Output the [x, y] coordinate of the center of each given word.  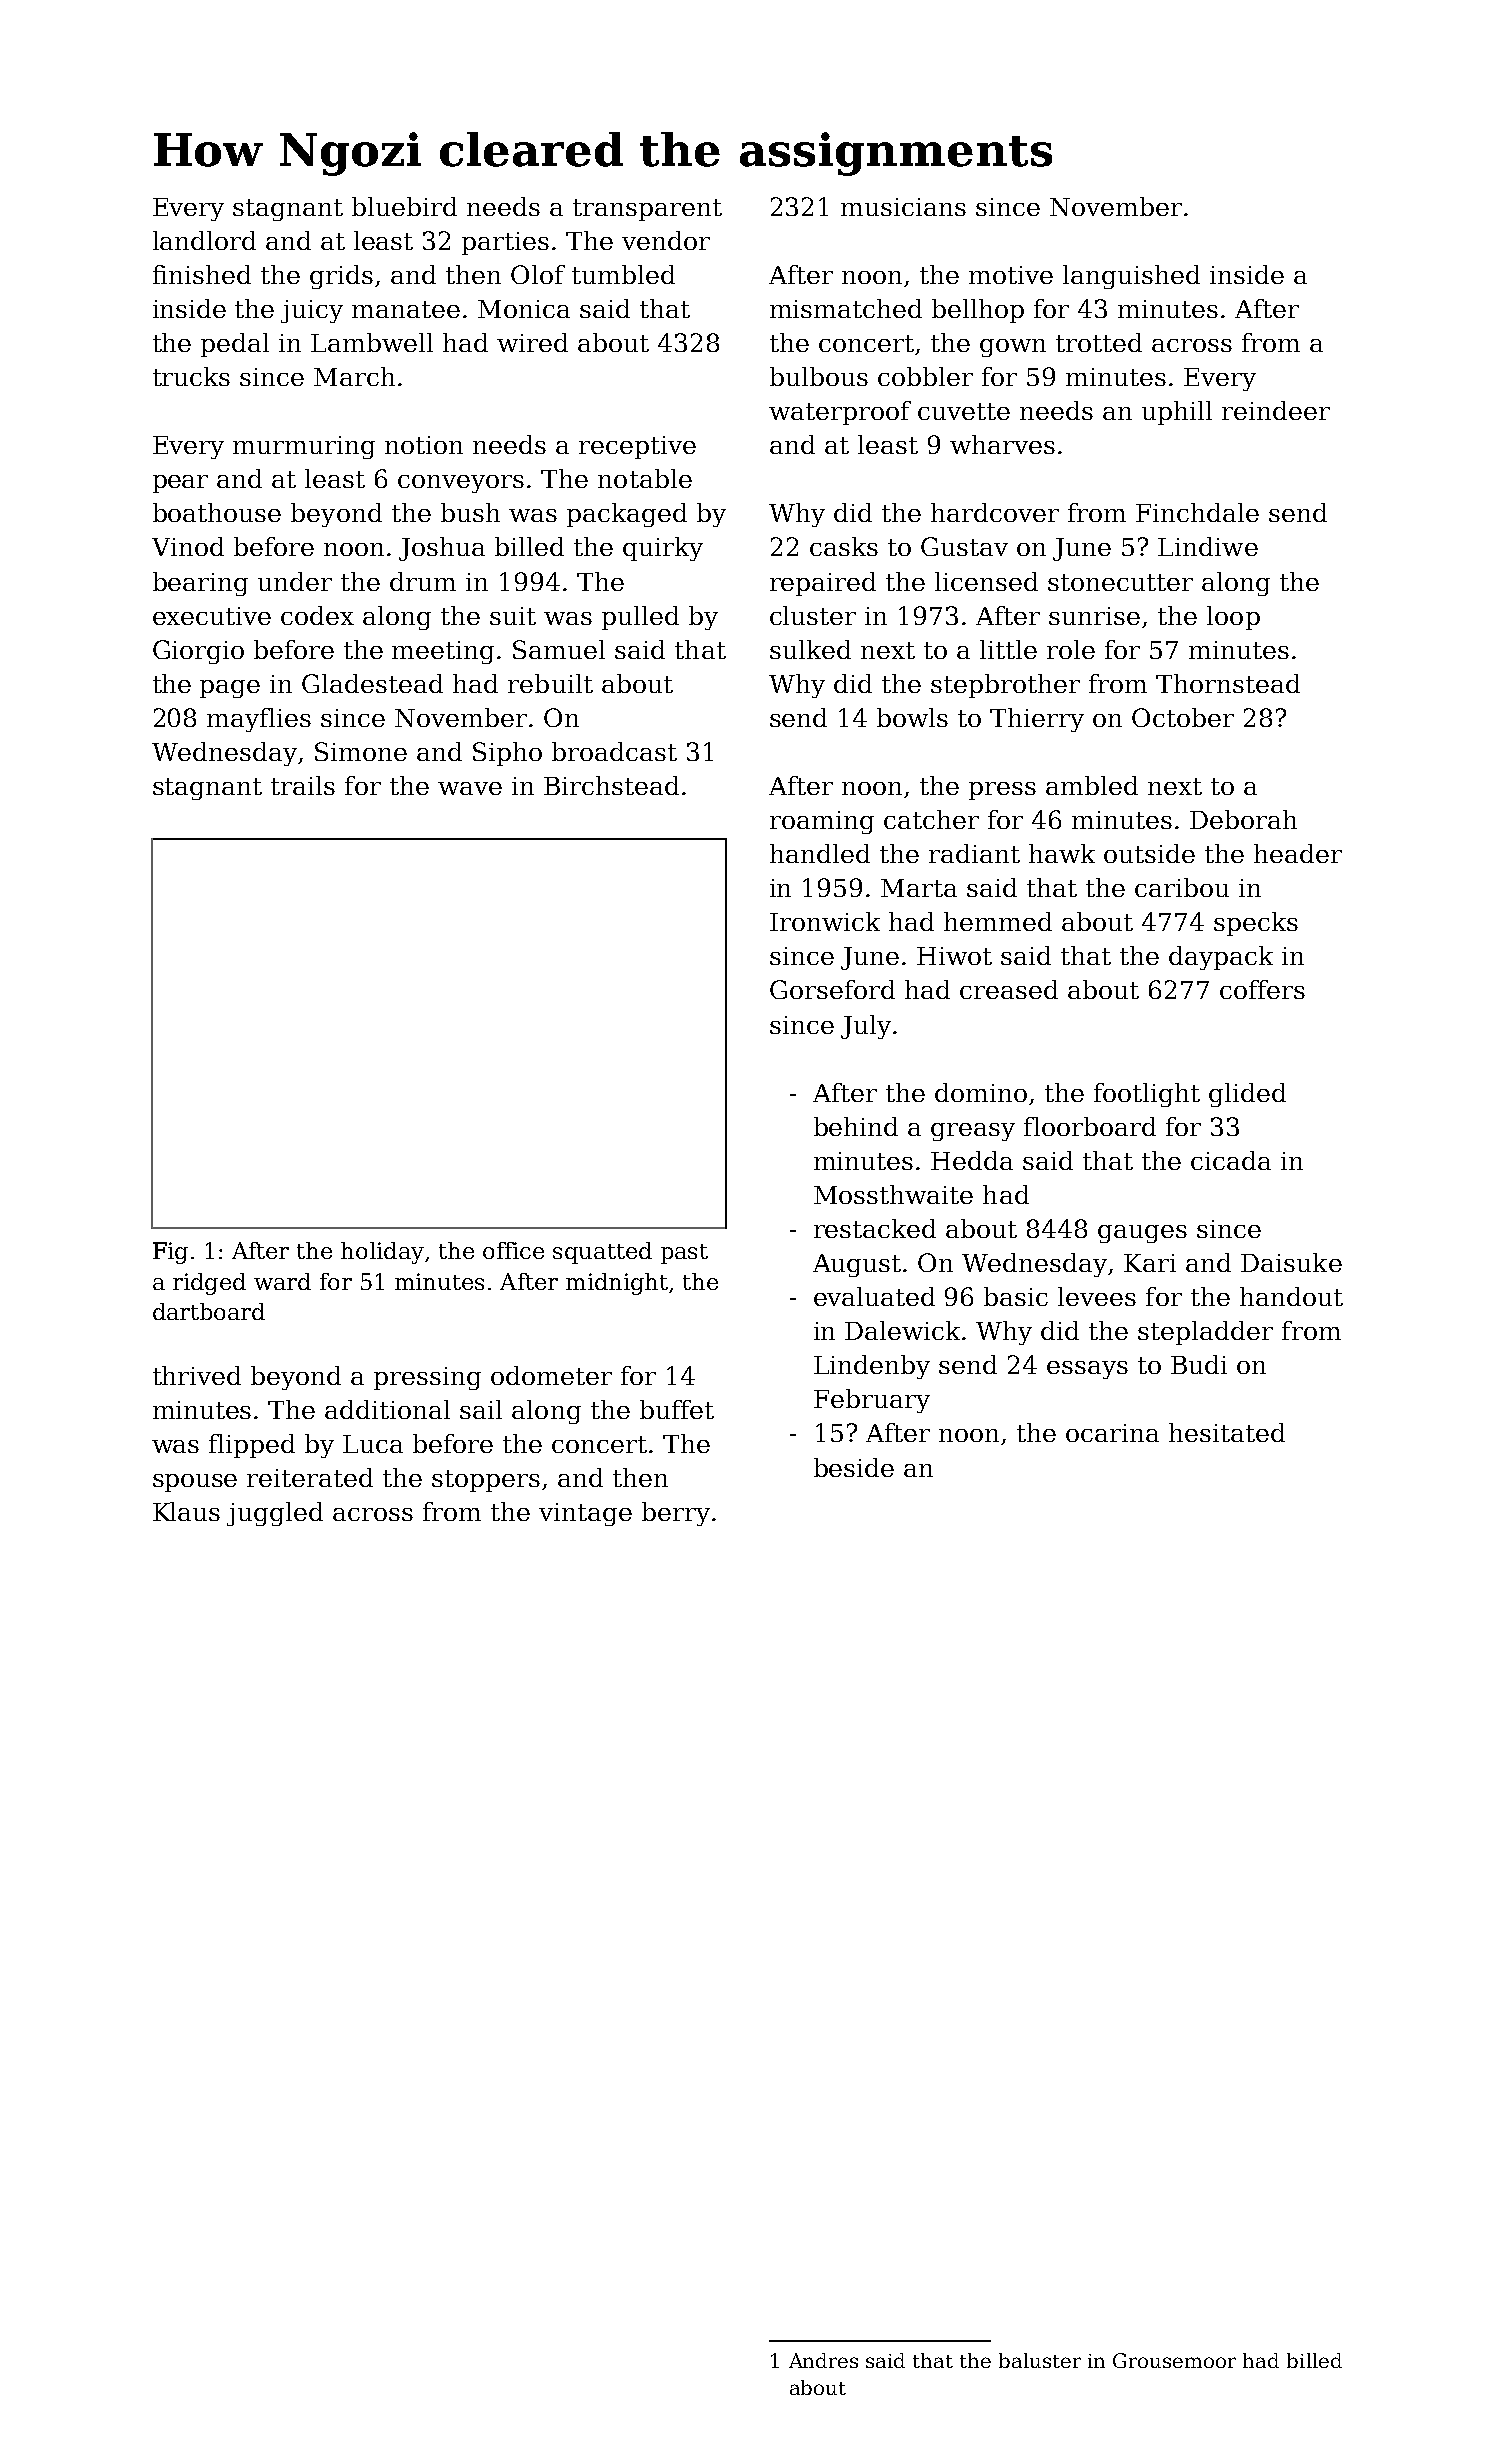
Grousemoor [1174, 2360]
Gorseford [832, 989]
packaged [627, 515]
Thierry [1037, 720]
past [684, 1254]
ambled [1092, 785]
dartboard [209, 1311]
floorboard [1090, 1126]
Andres [823, 2360]
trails [303, 785]
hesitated [1227, 1432]
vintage [585, 1514]
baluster [1040, 2360]
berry [676, 1514]
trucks [191, 376]
